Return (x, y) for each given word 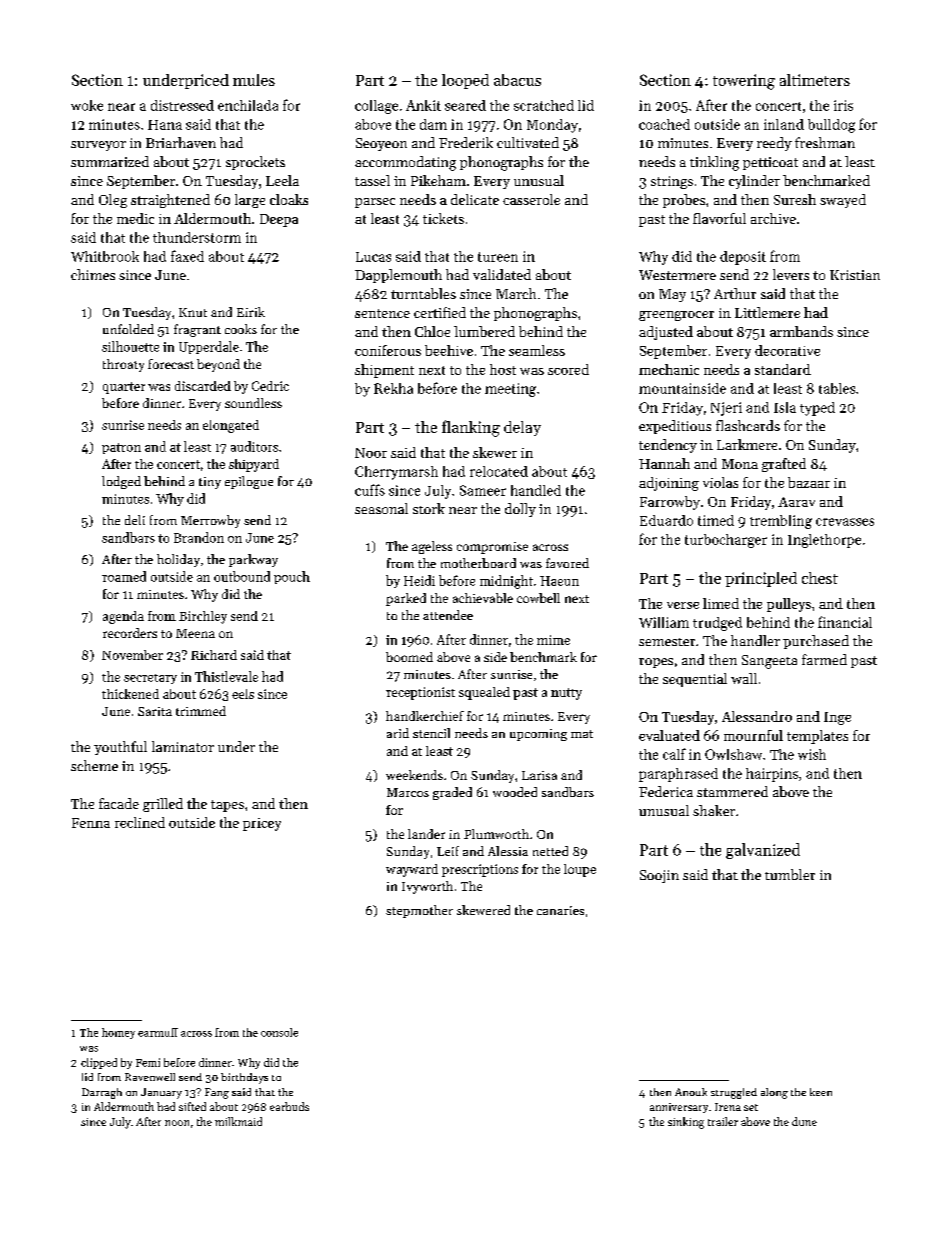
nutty (566, 694)
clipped (99, 1063)
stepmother (419, 911)
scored (568, 369)
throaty (123, 365)
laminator (183, 746)
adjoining (669, 484)
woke (87, 105)
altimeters (815, 80)
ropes (656, 663)
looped (465, 81)
